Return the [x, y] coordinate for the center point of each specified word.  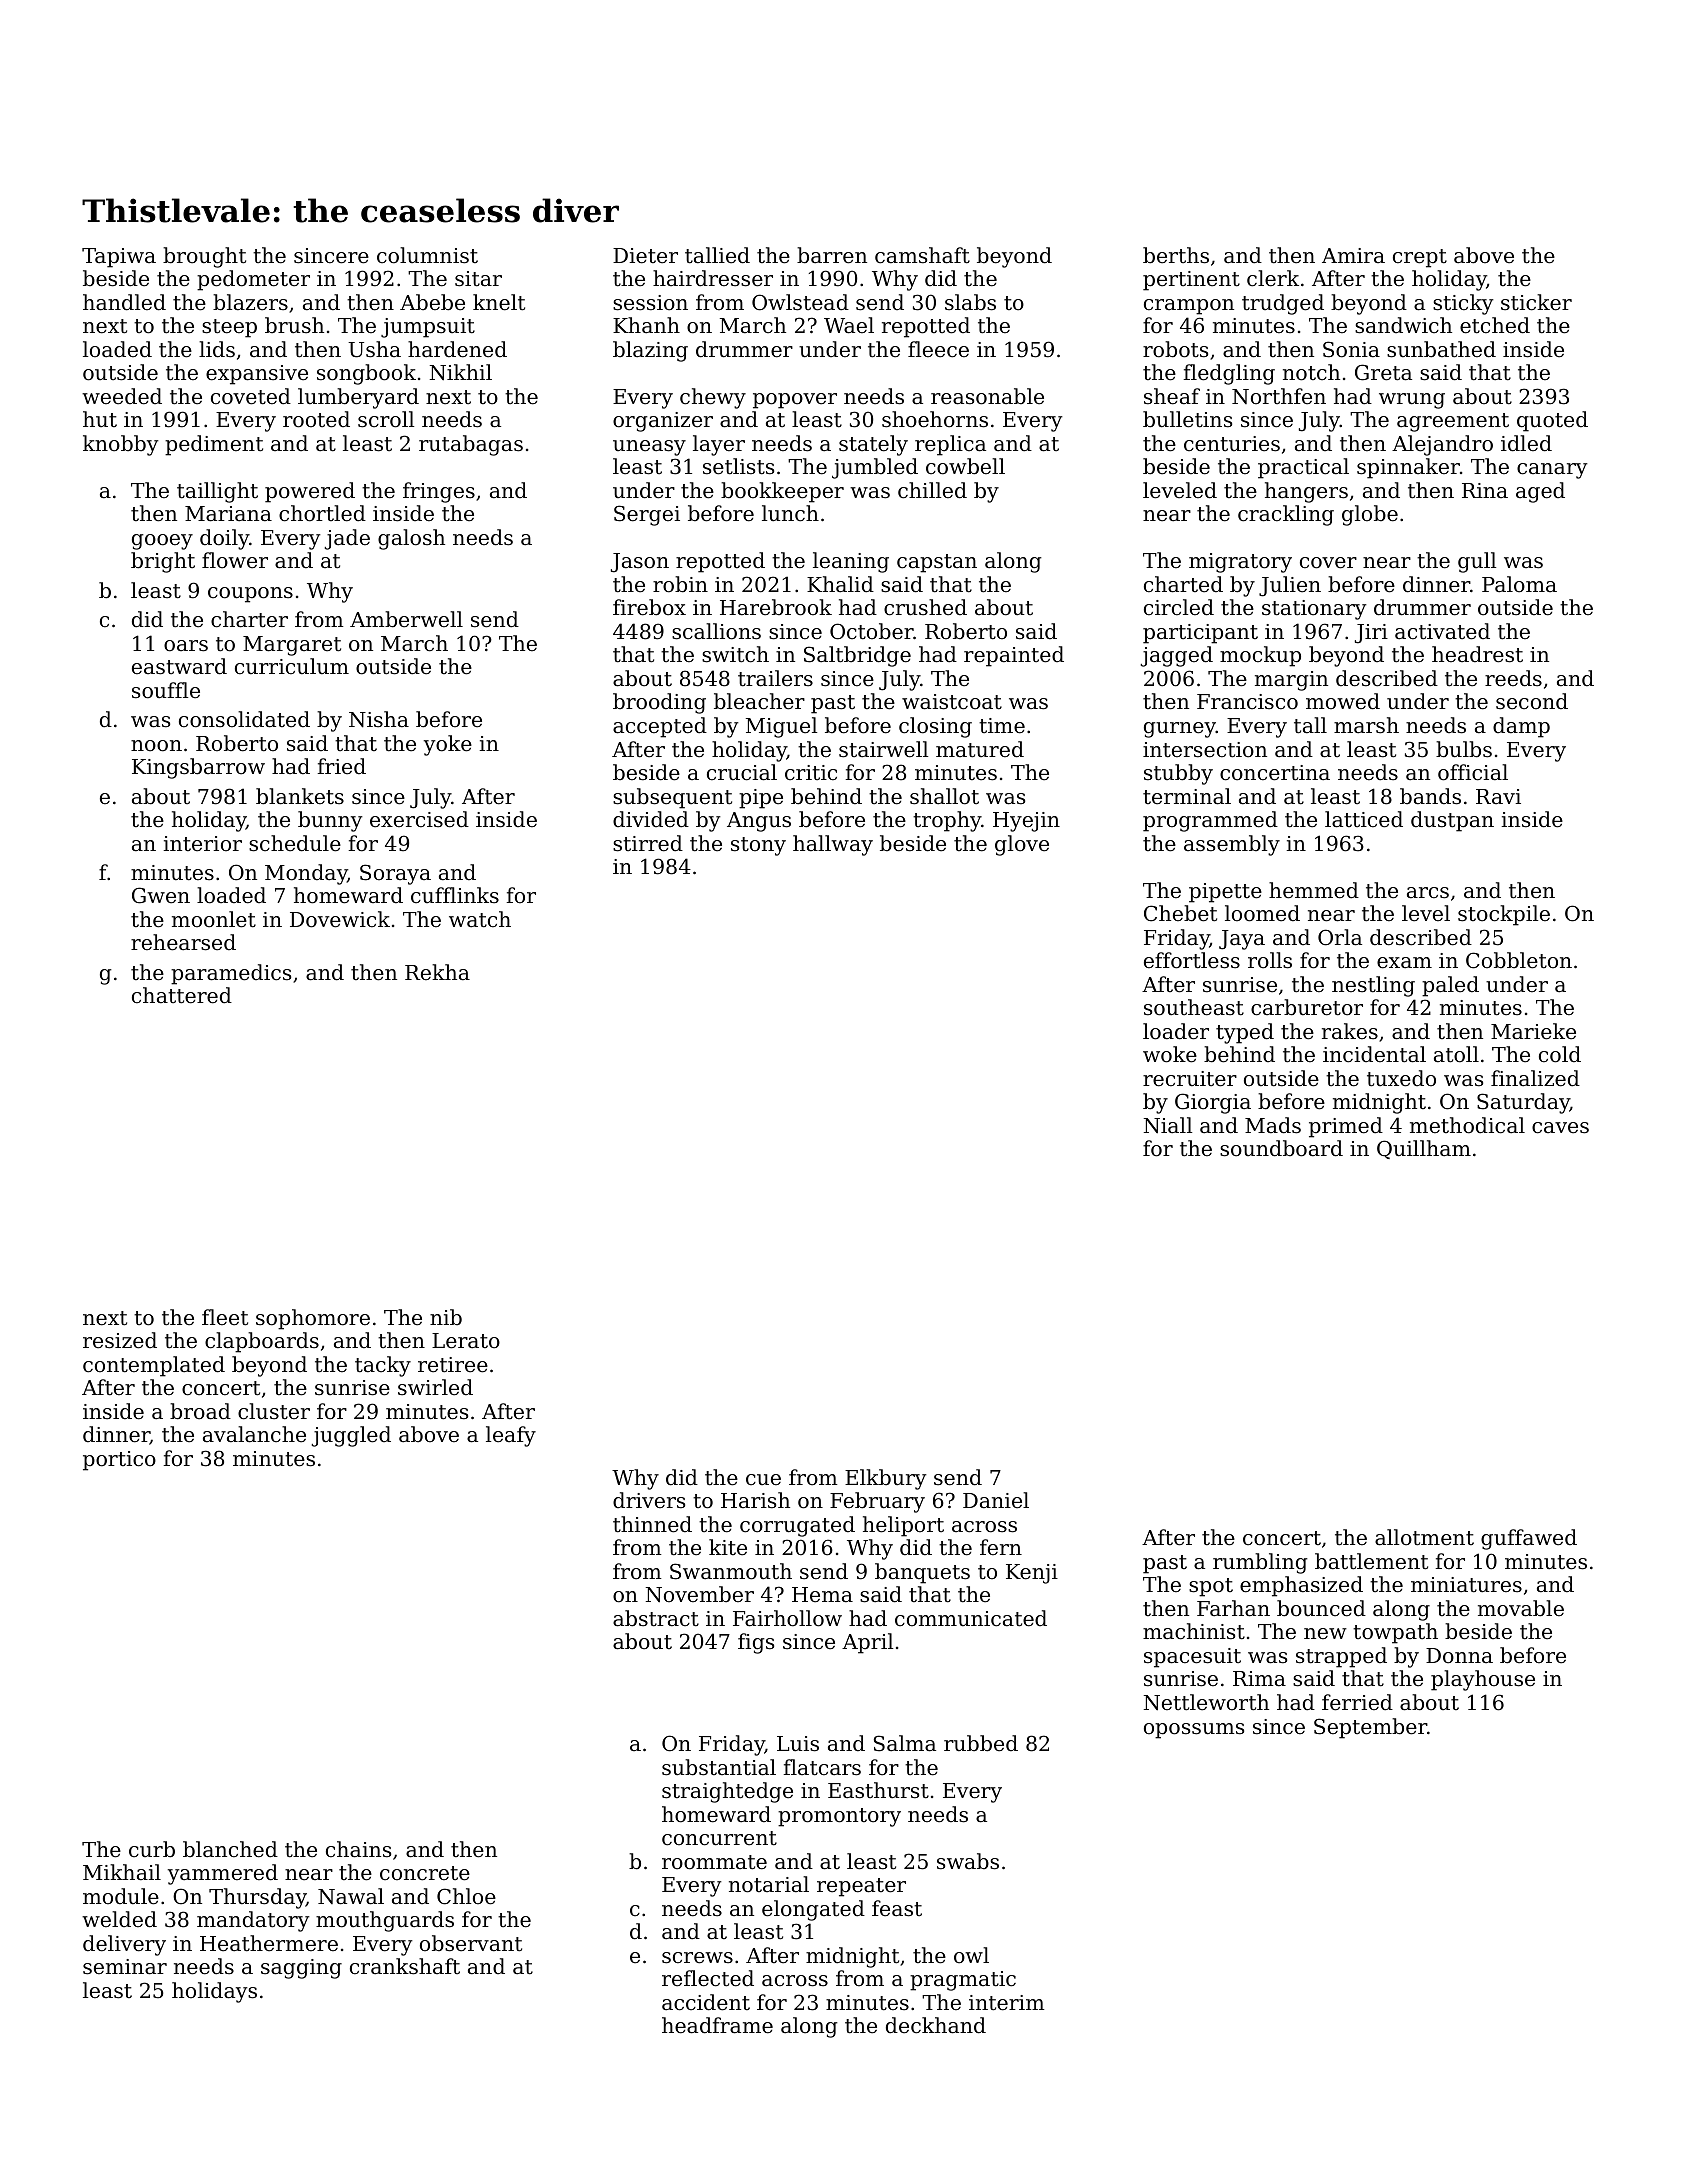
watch [480, 919]
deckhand [936, 2025]
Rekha [437, 972]
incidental [1374, 1054]
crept [1420, 258]
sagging [301, 1969]
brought [204, 257]
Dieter [645, 256]
